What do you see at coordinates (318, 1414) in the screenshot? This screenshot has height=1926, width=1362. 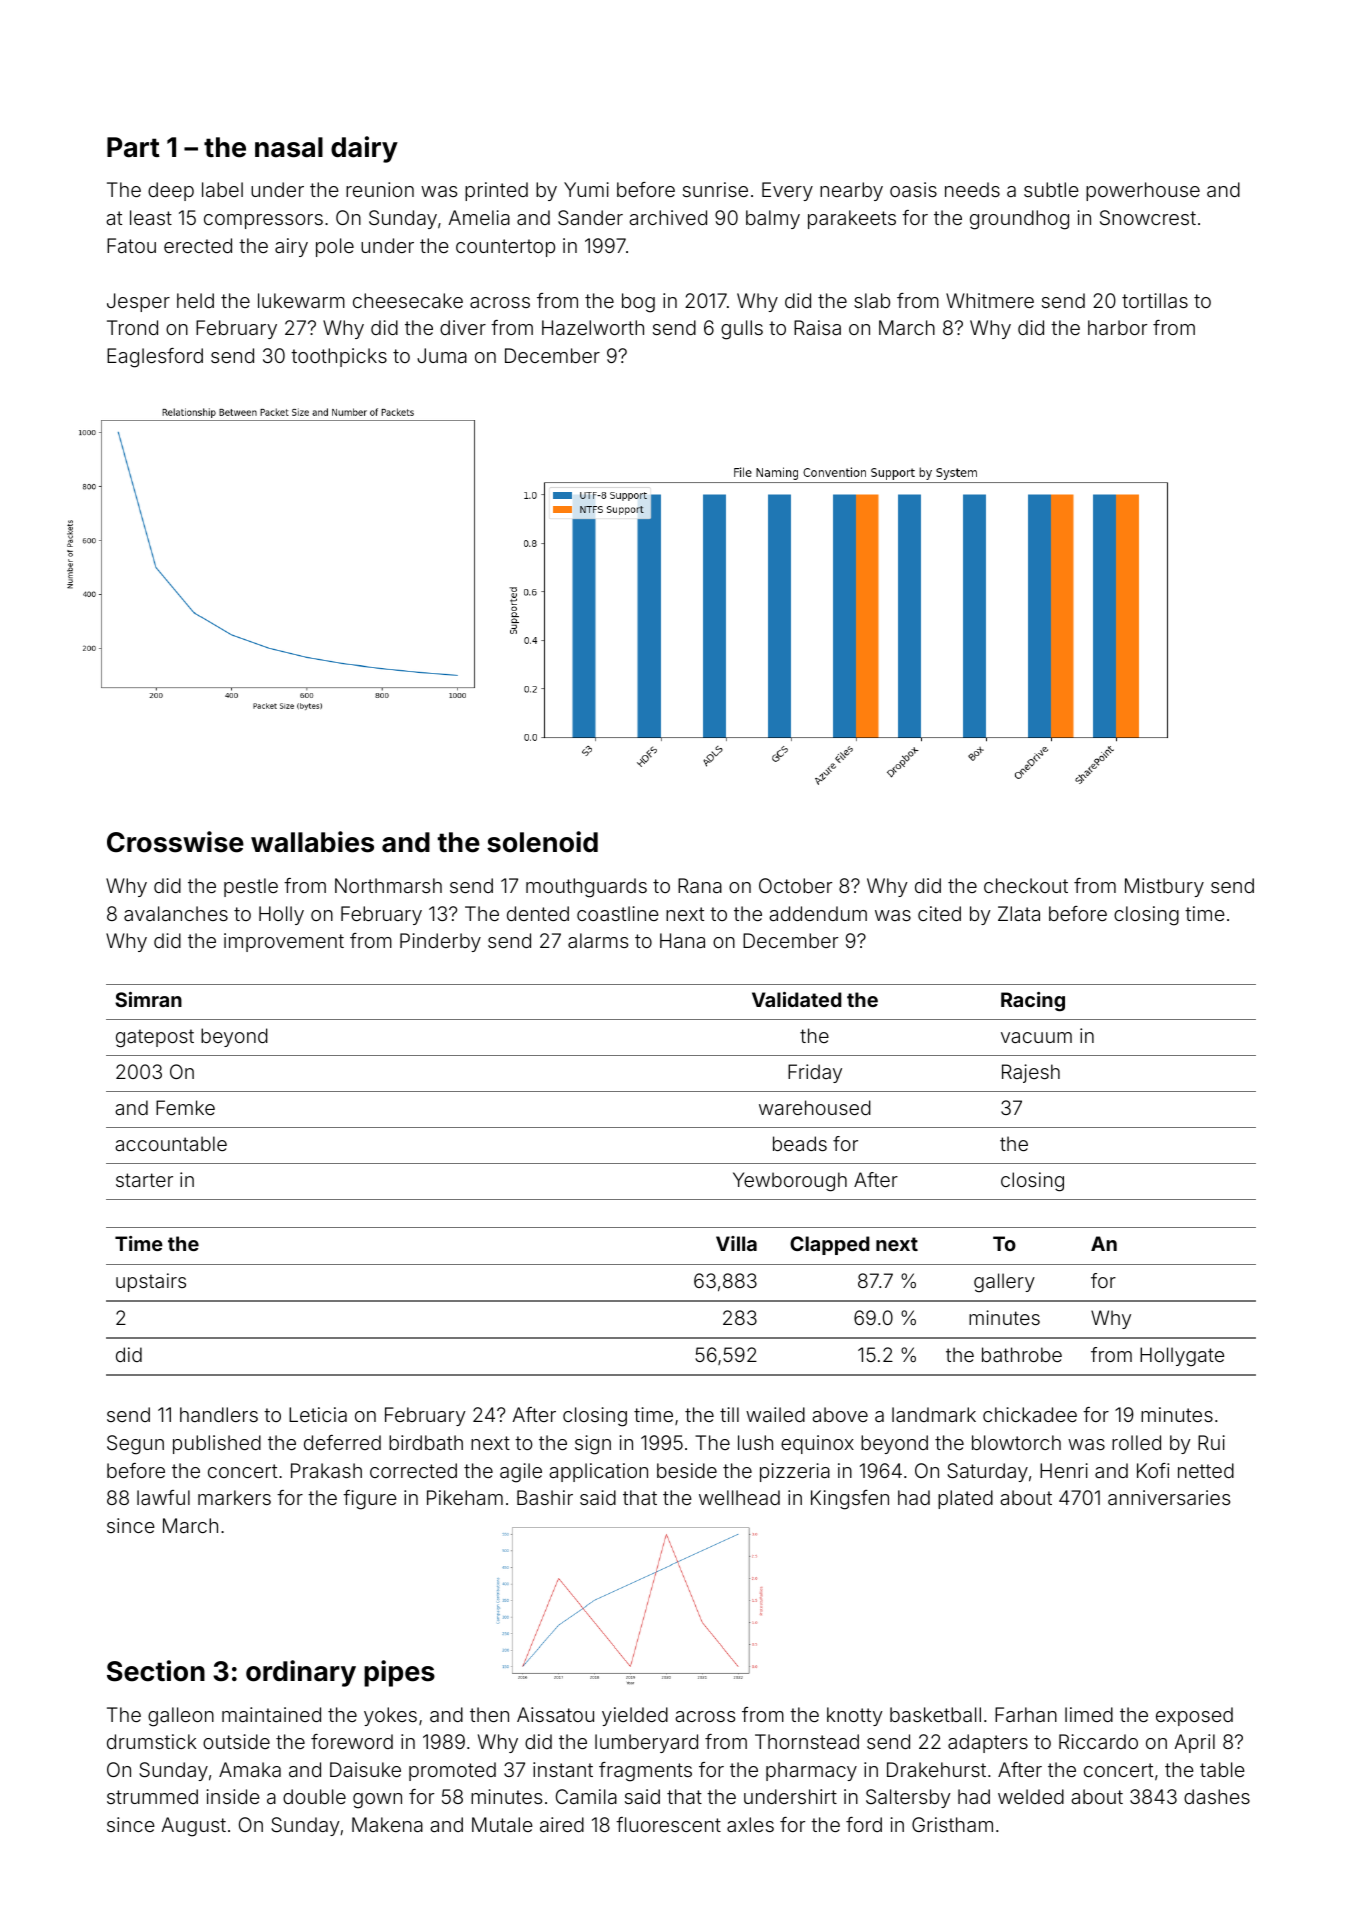 I see `Leticia` at bounding box center [318, 1414].
